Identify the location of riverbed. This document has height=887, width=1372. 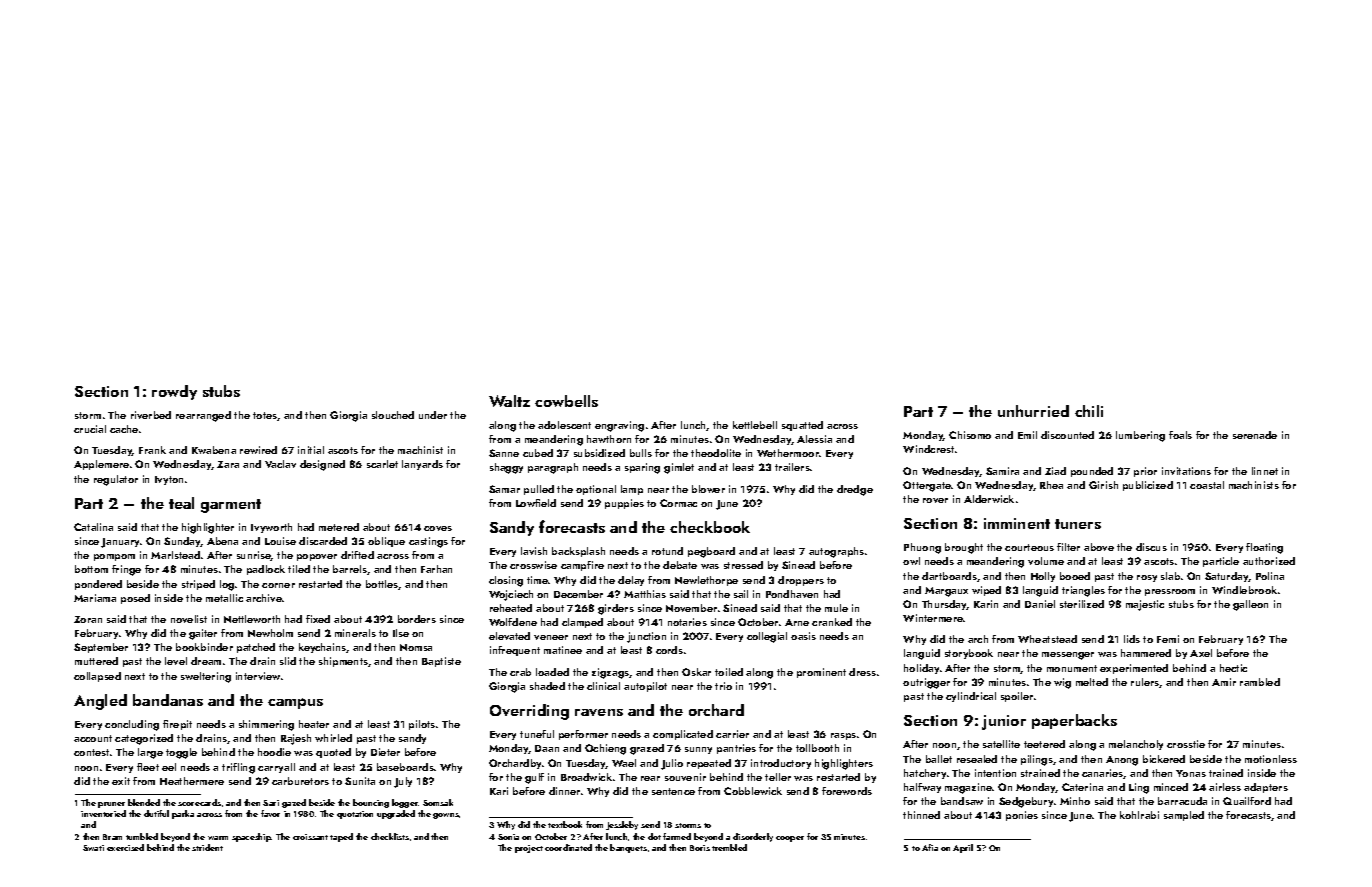
(151, 415).
